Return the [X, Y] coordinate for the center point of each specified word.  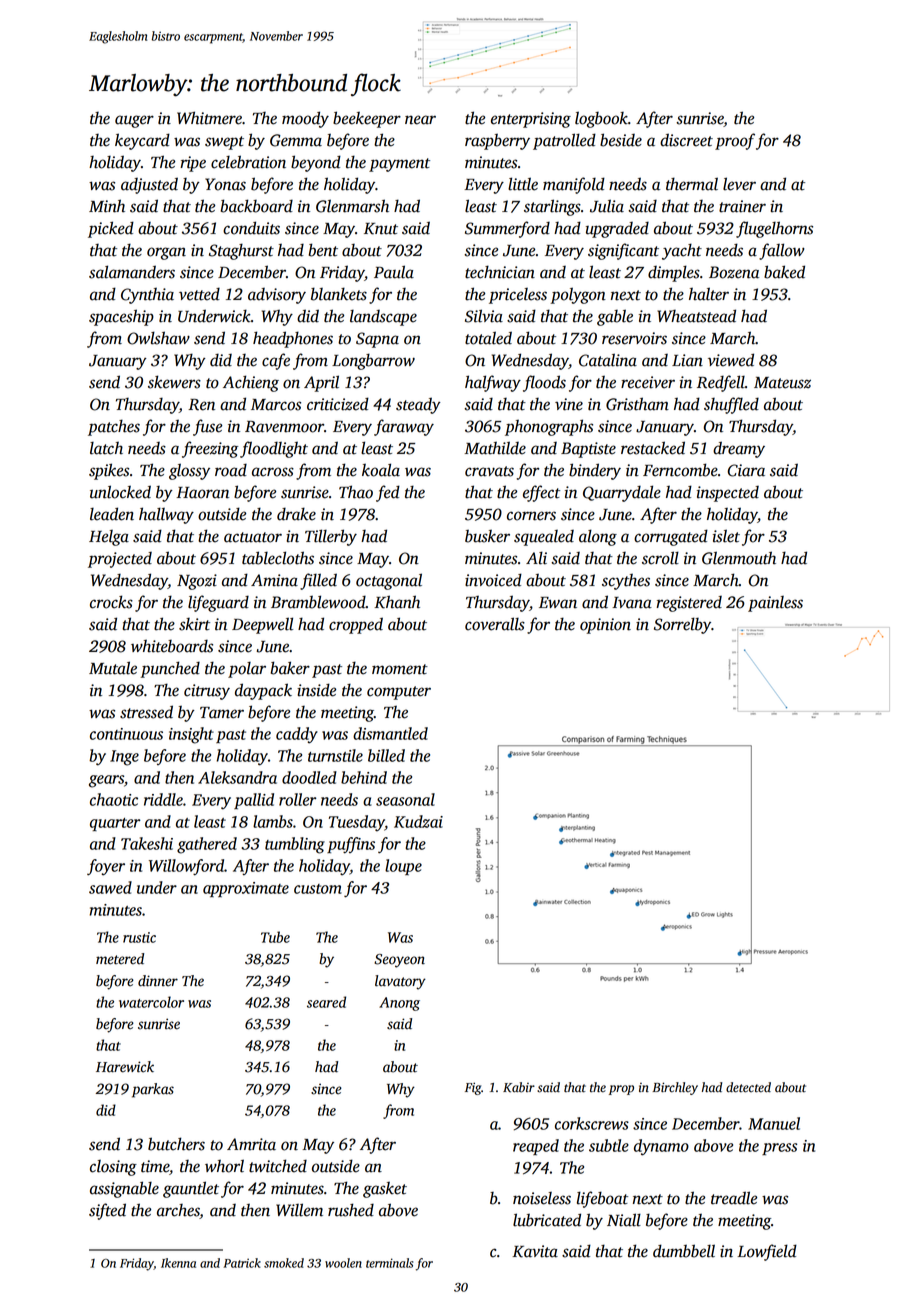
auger [134, 121]
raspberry [497, 142]
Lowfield [767, 1252]
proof [735, 141]
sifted [107, 1211]
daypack [263, 691]
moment [400, 669]
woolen [343, 1263]
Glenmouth [739, 558]
